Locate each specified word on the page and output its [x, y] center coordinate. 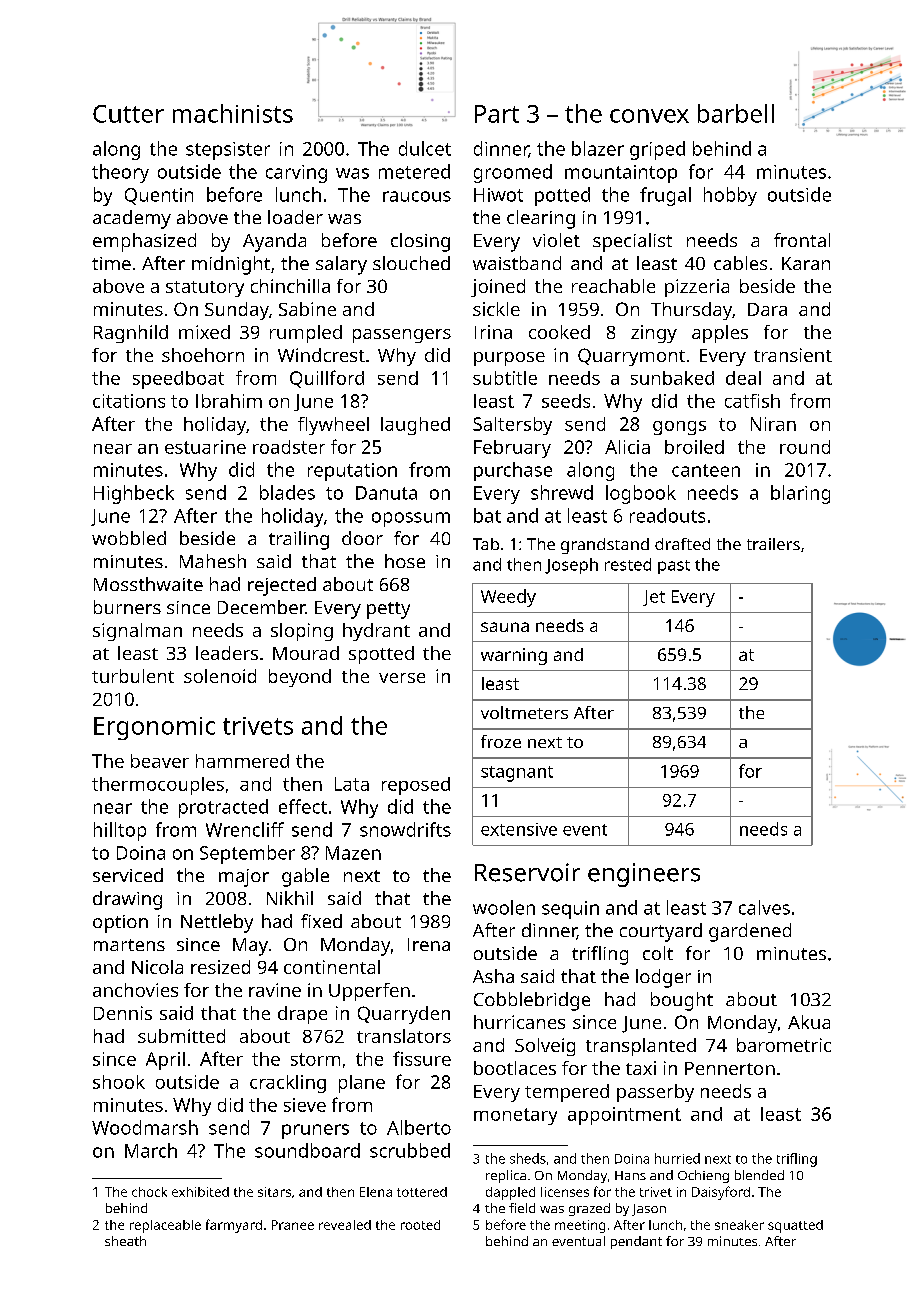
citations [129, 401]
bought [682, 1001]
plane [362, 1084]
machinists [233, 113]
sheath [125, 1241]
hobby [730, 196]
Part [497, 114]
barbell [736, 113]
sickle [496, 309]
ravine [275, 990]
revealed [345, 1225]
